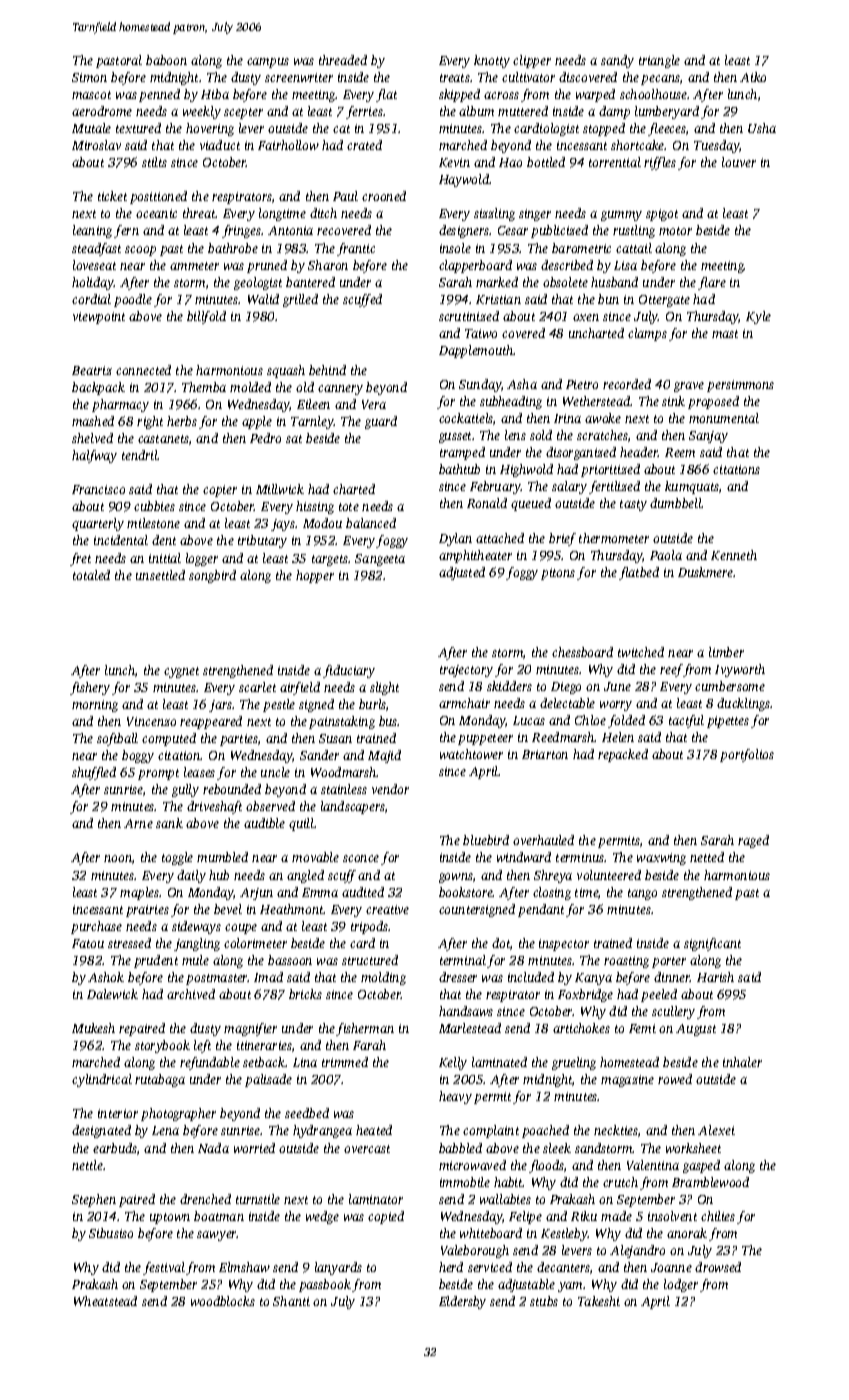  What do you see at coordinates (386, 1217) in the image?
I see `copied` at bounding box center [386, 1217].
